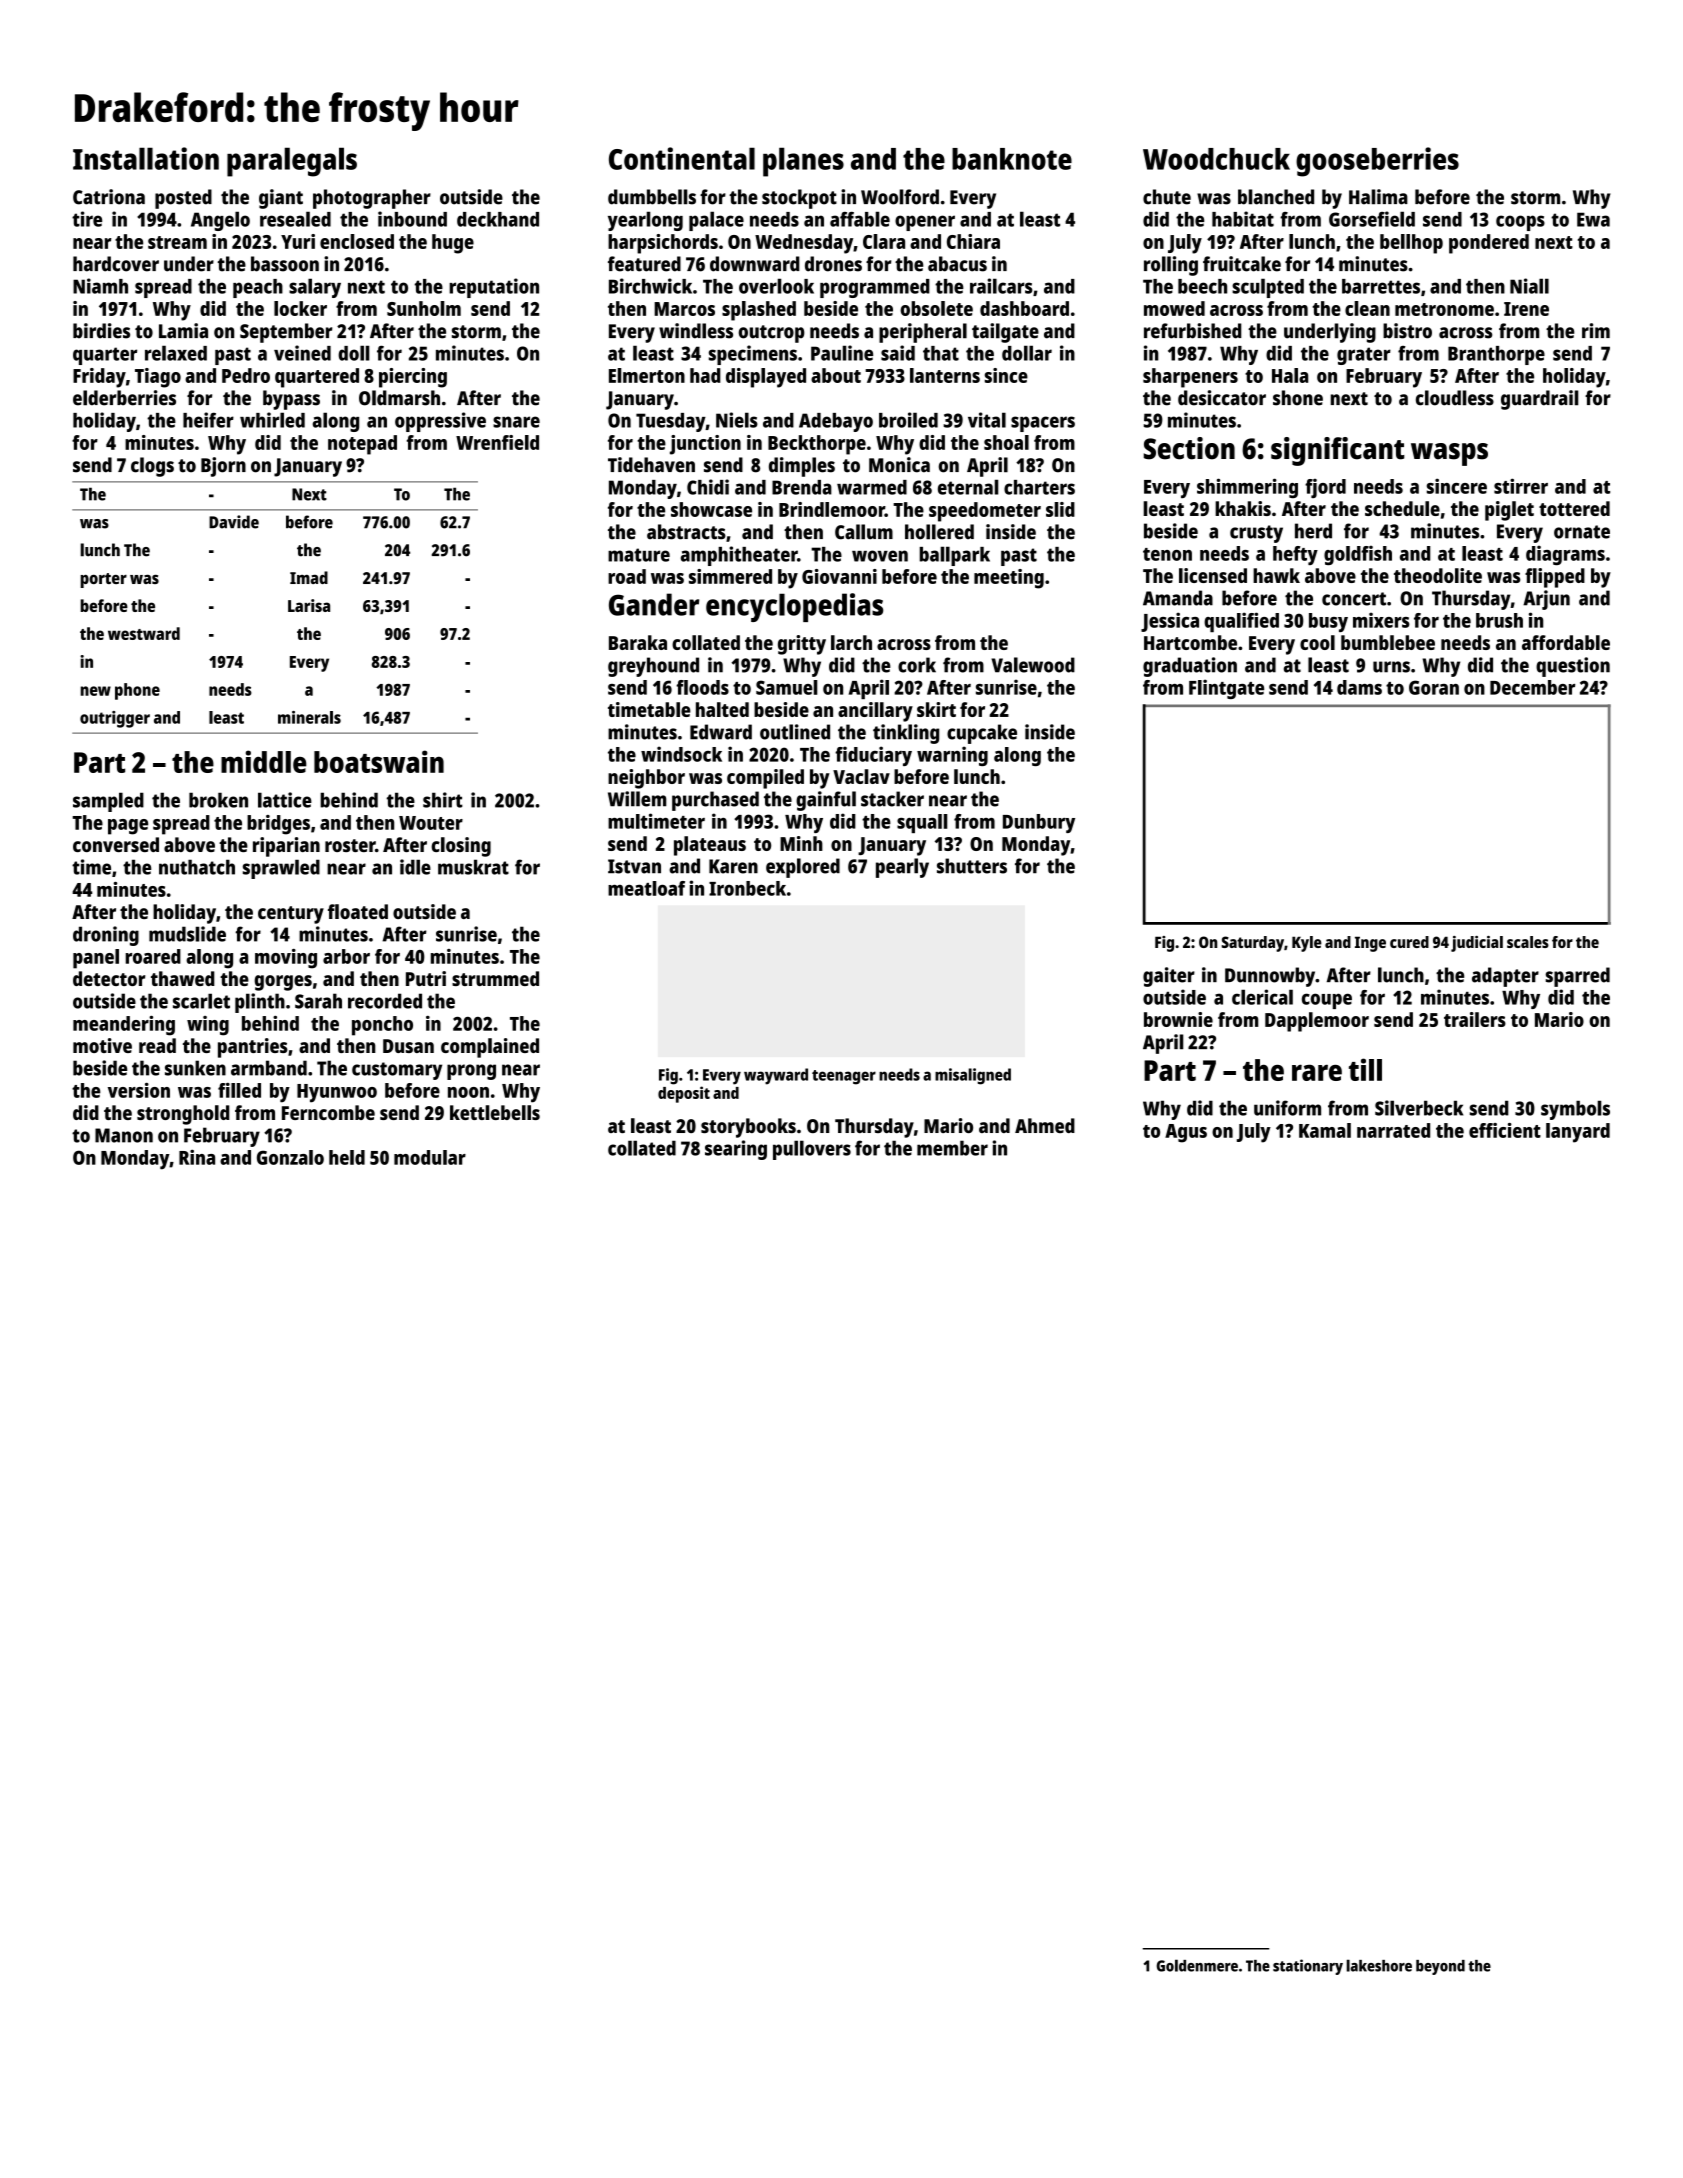  I want to click on stacker, so click(892, 799).
